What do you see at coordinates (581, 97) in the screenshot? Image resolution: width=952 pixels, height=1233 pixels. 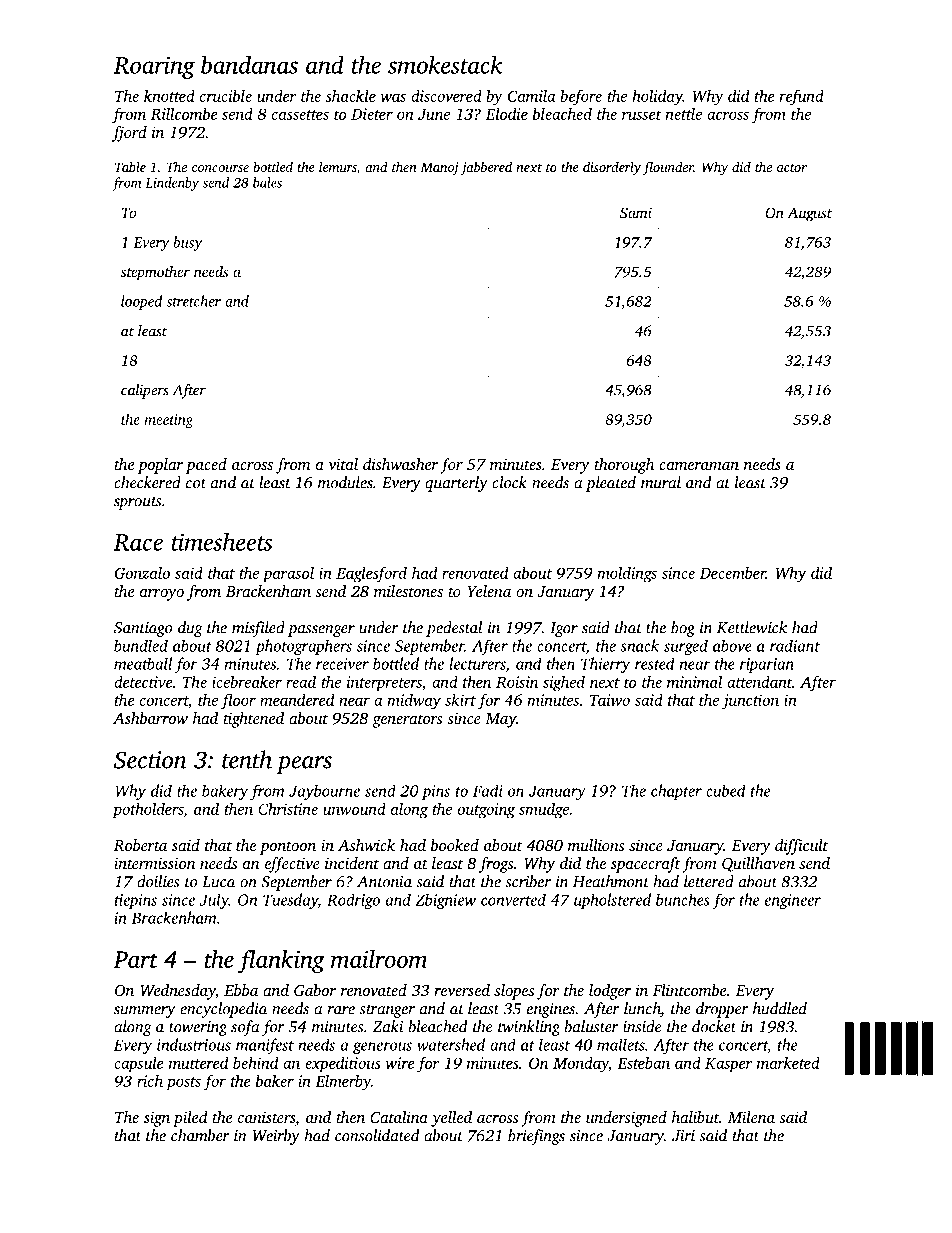 I see `before` at bounding box center [581, 97].
